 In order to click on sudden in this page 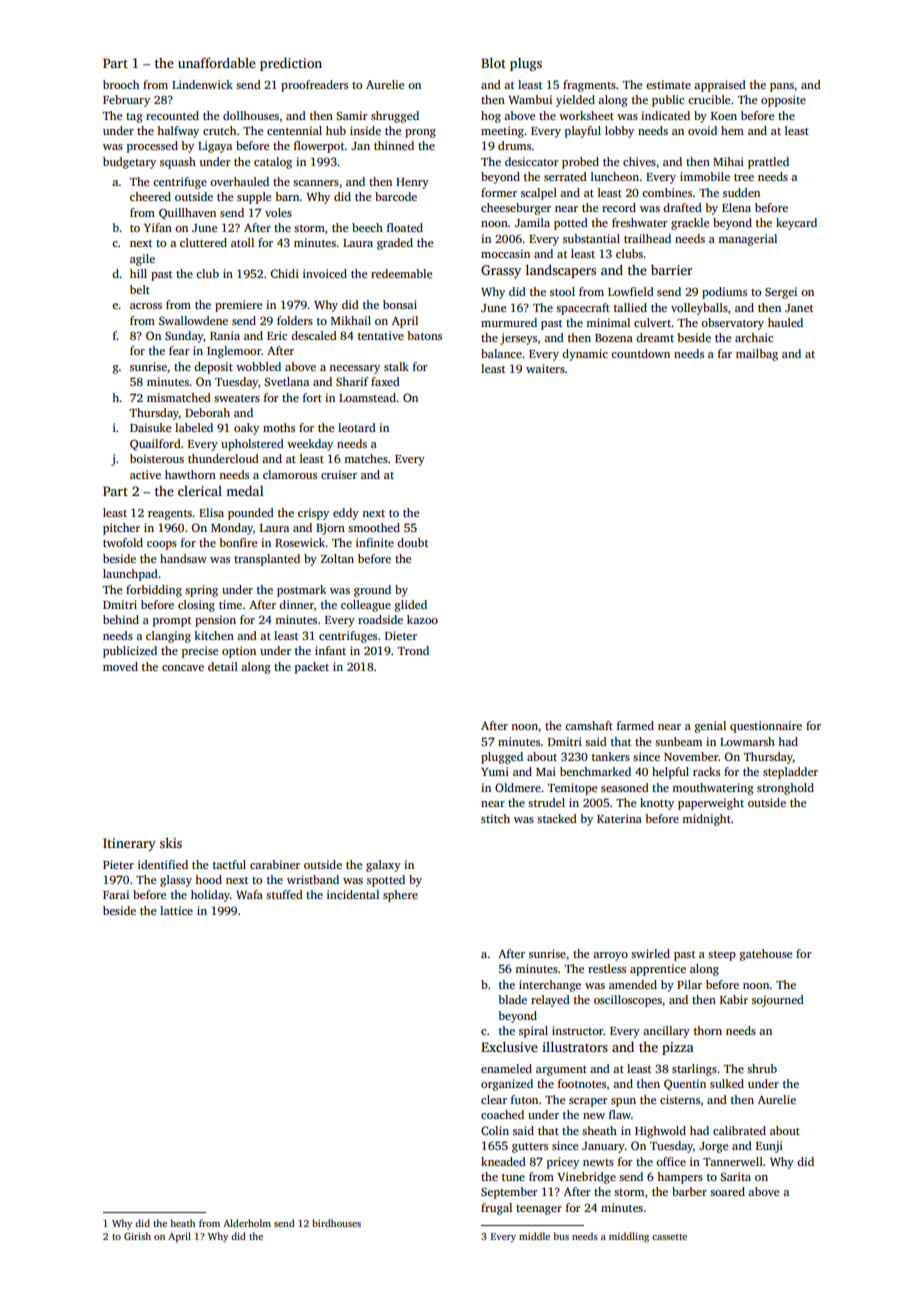, I will do `click(741, 192)`.
